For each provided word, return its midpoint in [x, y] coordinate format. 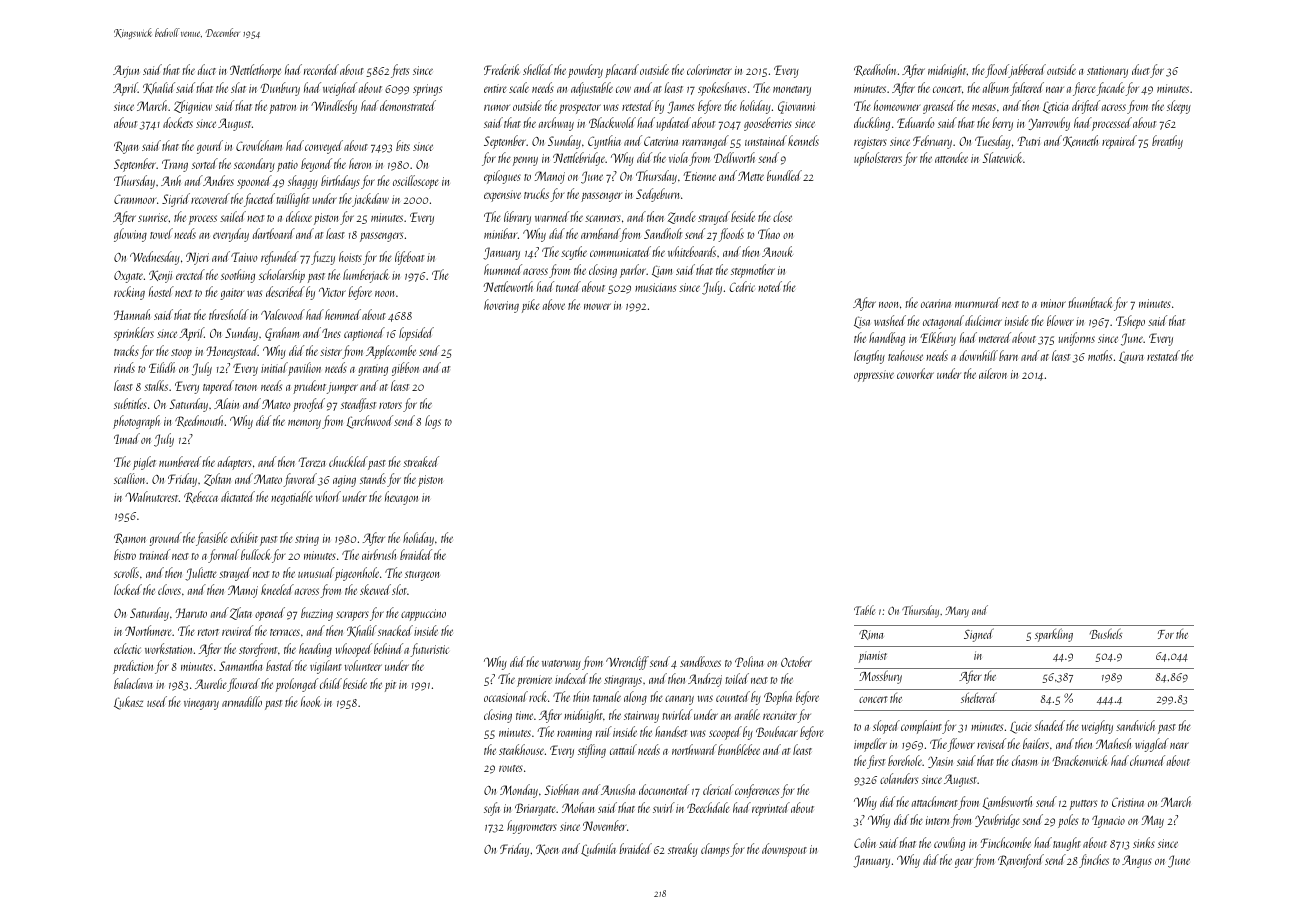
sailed [233, 216]
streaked [421, 461]
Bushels [1106, 633]
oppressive [874, 376]
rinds [124, 367]
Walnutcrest [151, 496]
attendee [951, 157]
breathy [1167, 142]
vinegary [201, 704]
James [680, 107]
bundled [784, 175]
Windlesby [334, 107]
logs [433, 422]
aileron [993, 373]
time [524, 715]
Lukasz [128, 703]
